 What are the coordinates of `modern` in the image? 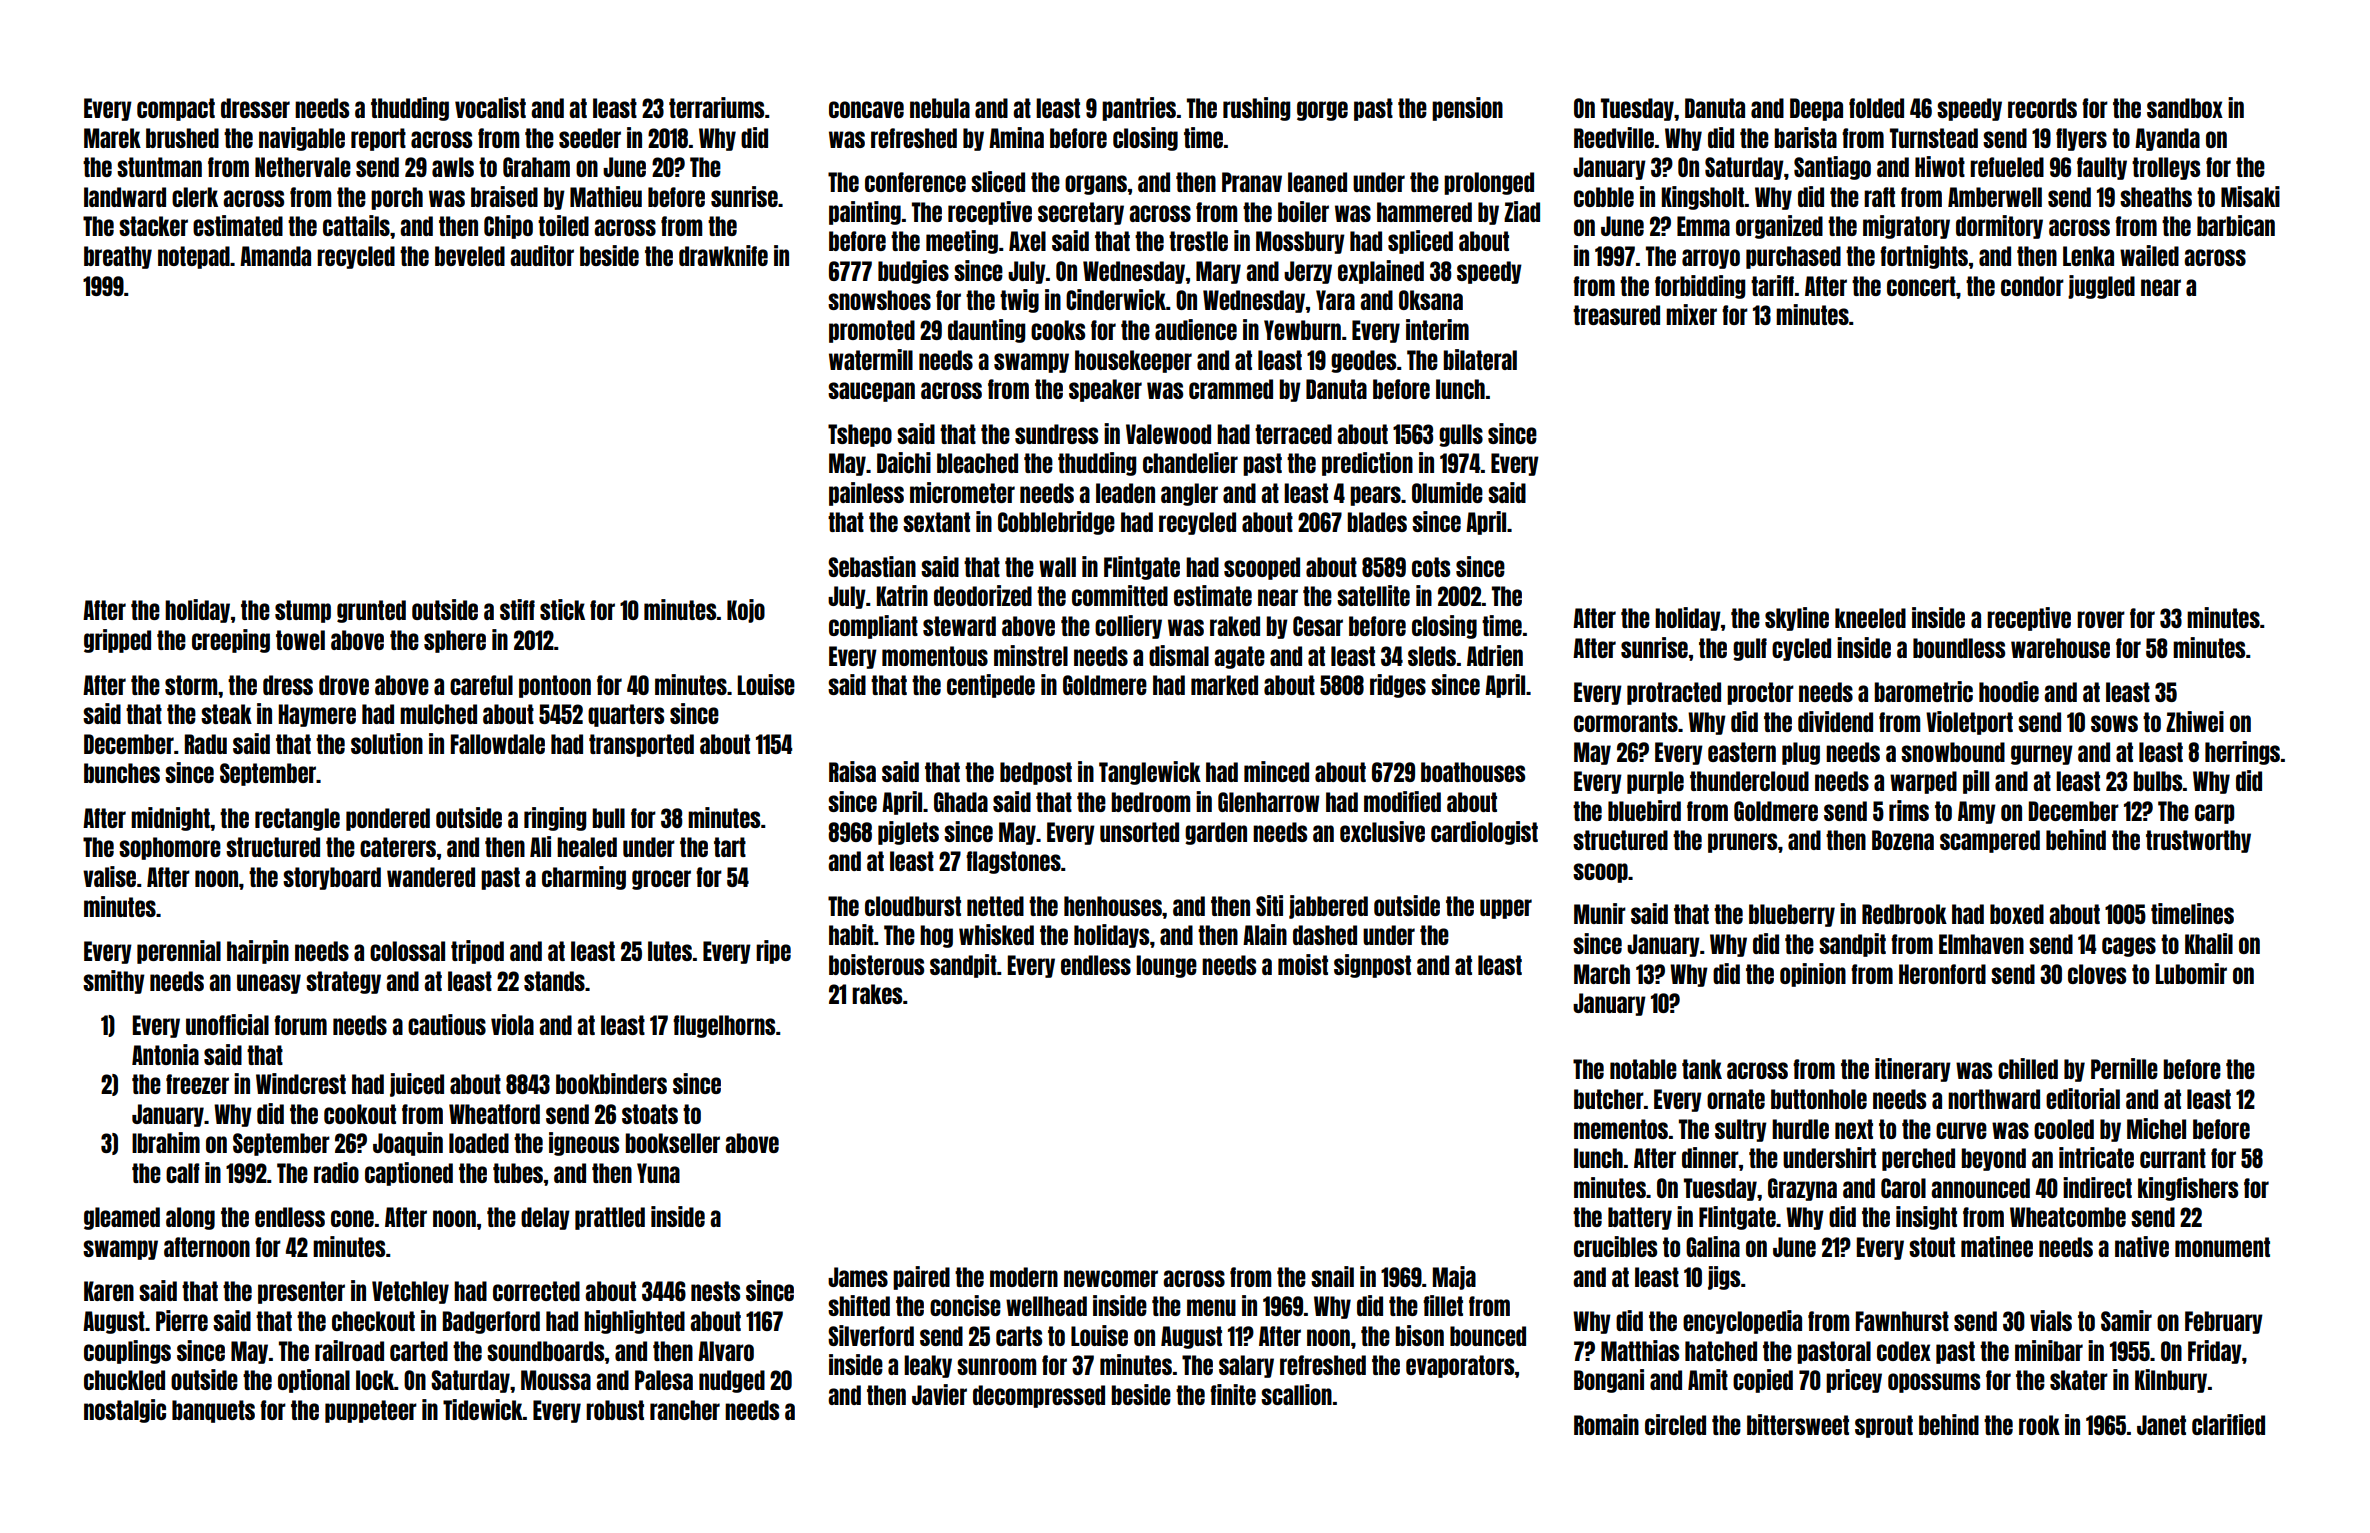 It's located at (1024, 1277).
